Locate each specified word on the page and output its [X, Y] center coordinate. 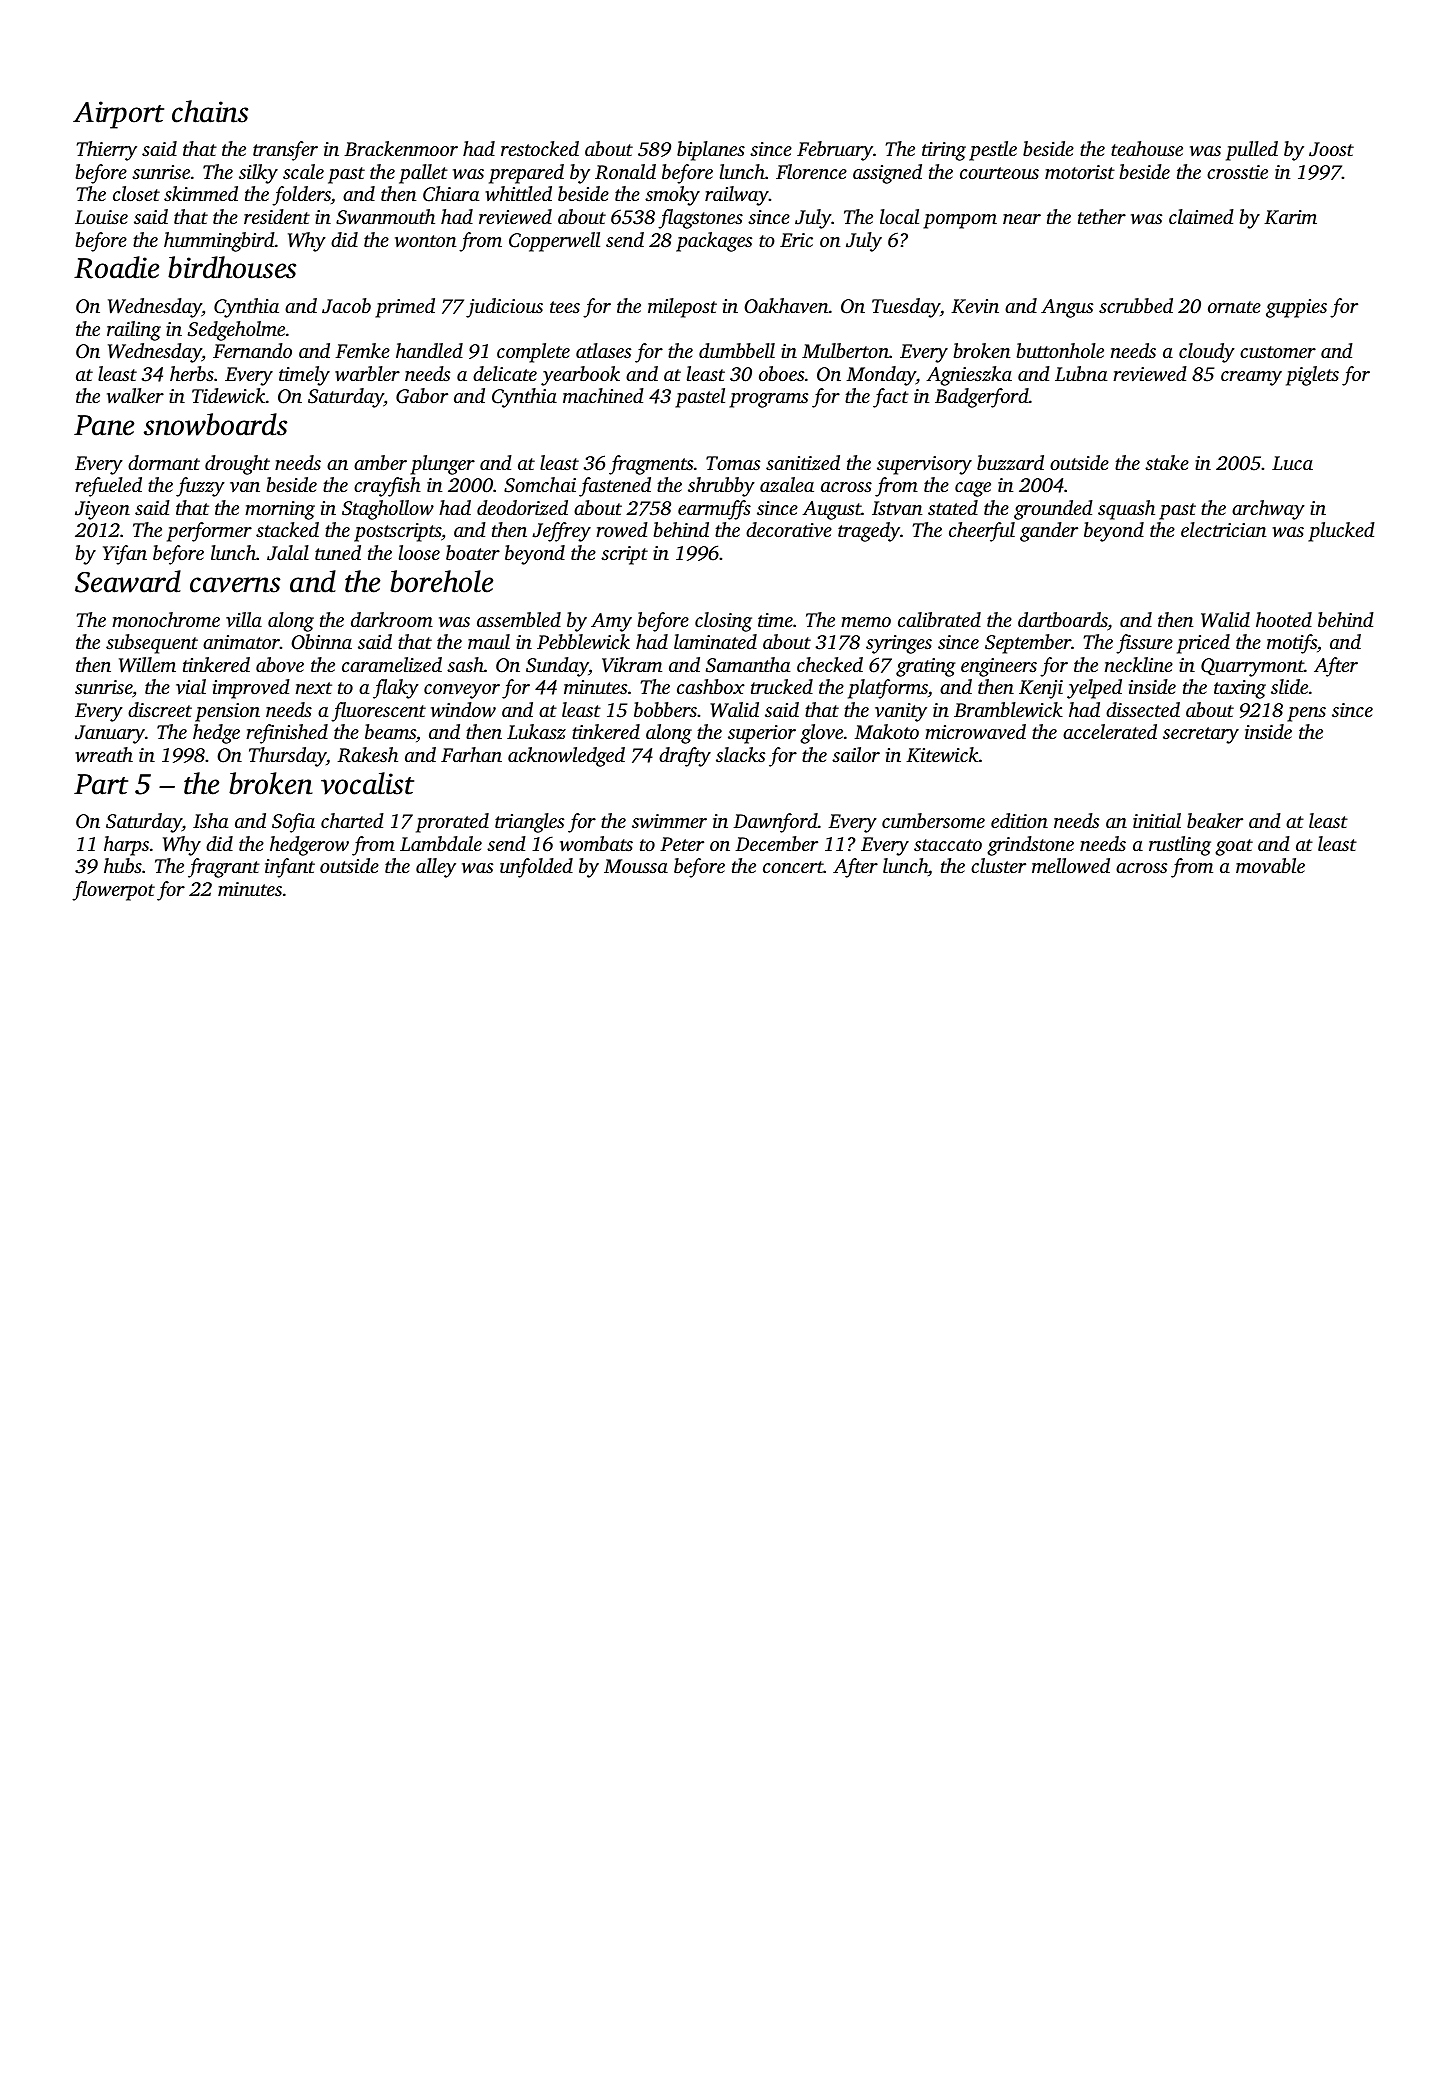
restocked [540, 148]
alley [436, 868]
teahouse [1147, 148]
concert [793, 867]
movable [1270, 866]
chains [210, 111]
